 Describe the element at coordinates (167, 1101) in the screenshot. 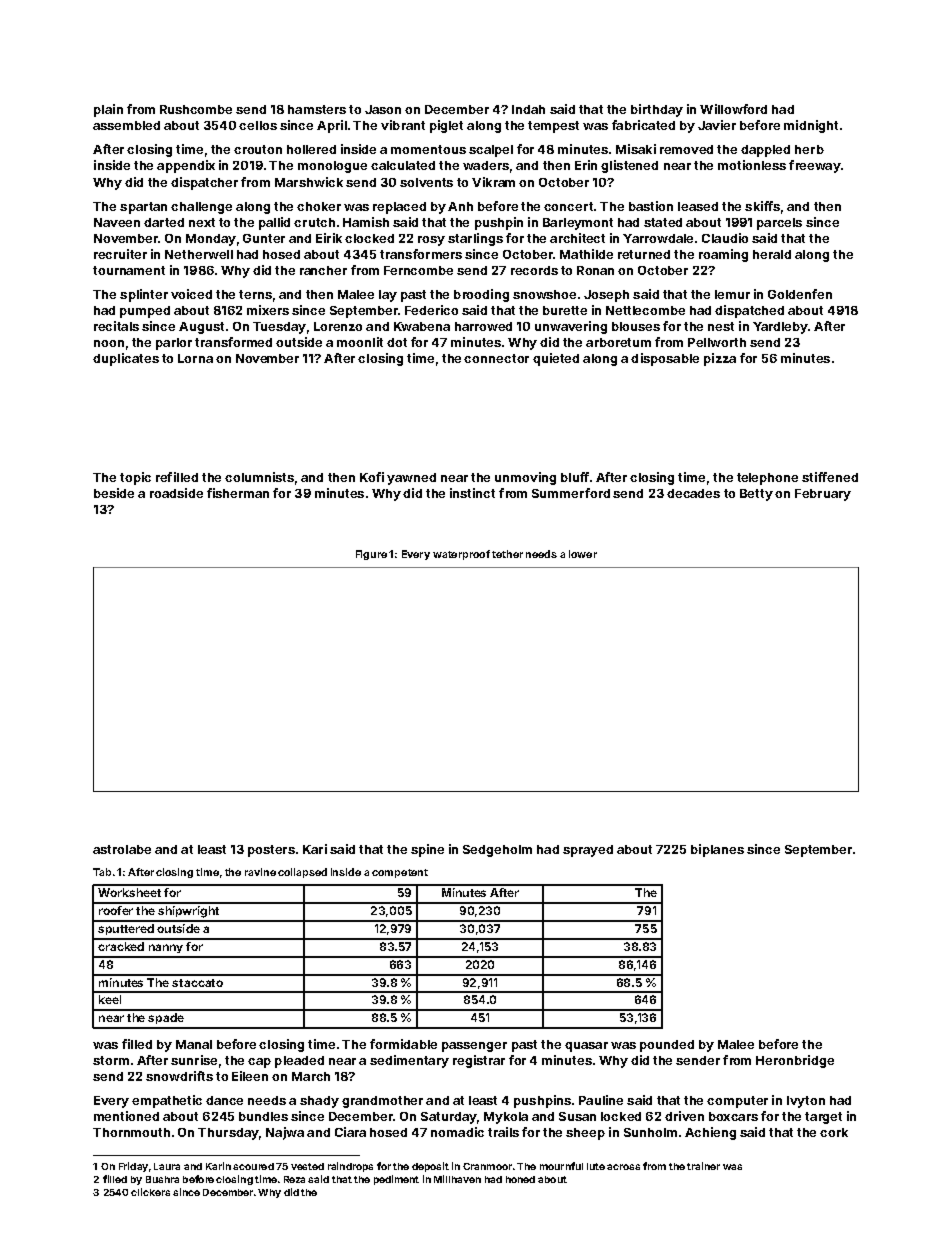

I see `empathetic` at that location.
